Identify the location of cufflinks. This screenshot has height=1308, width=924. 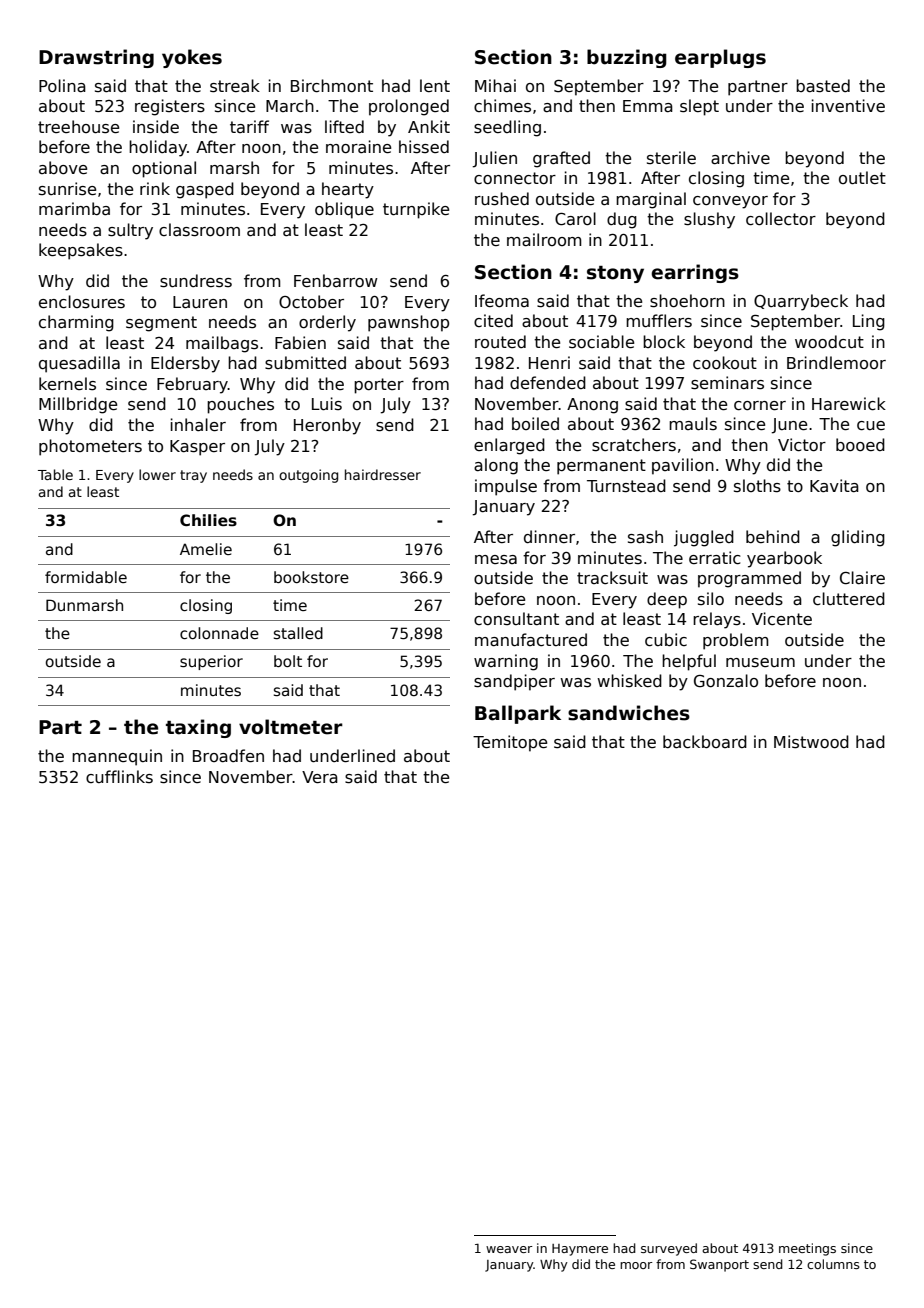
(119, 776).
